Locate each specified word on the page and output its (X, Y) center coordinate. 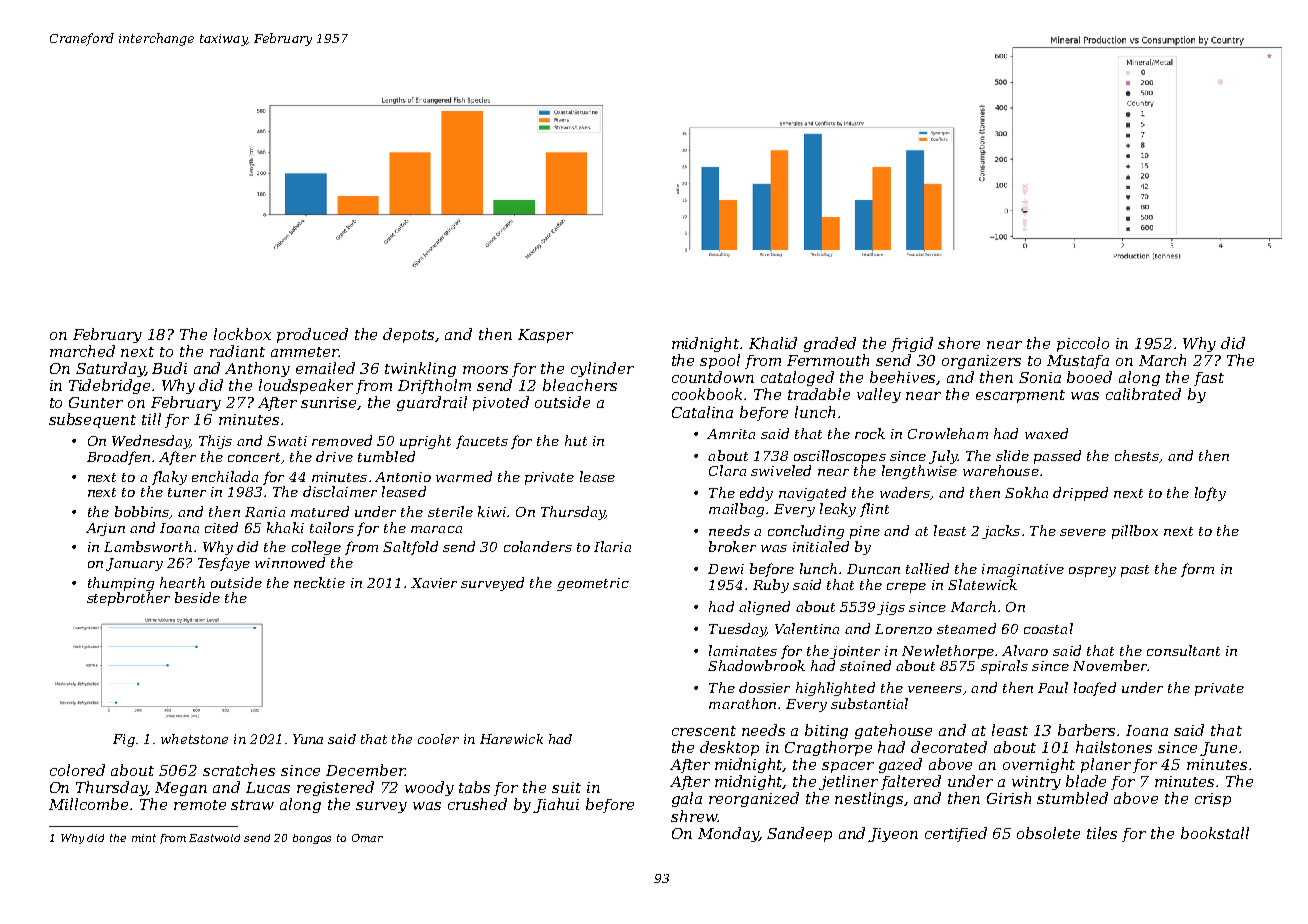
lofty (1210, 494)
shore (959, 343)
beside (197, 597)
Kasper (545, 336)
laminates (743, 650)
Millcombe (88, 804)
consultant (1183, 650)
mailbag (736, 510)
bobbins (142, 511)
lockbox (242, 334)
